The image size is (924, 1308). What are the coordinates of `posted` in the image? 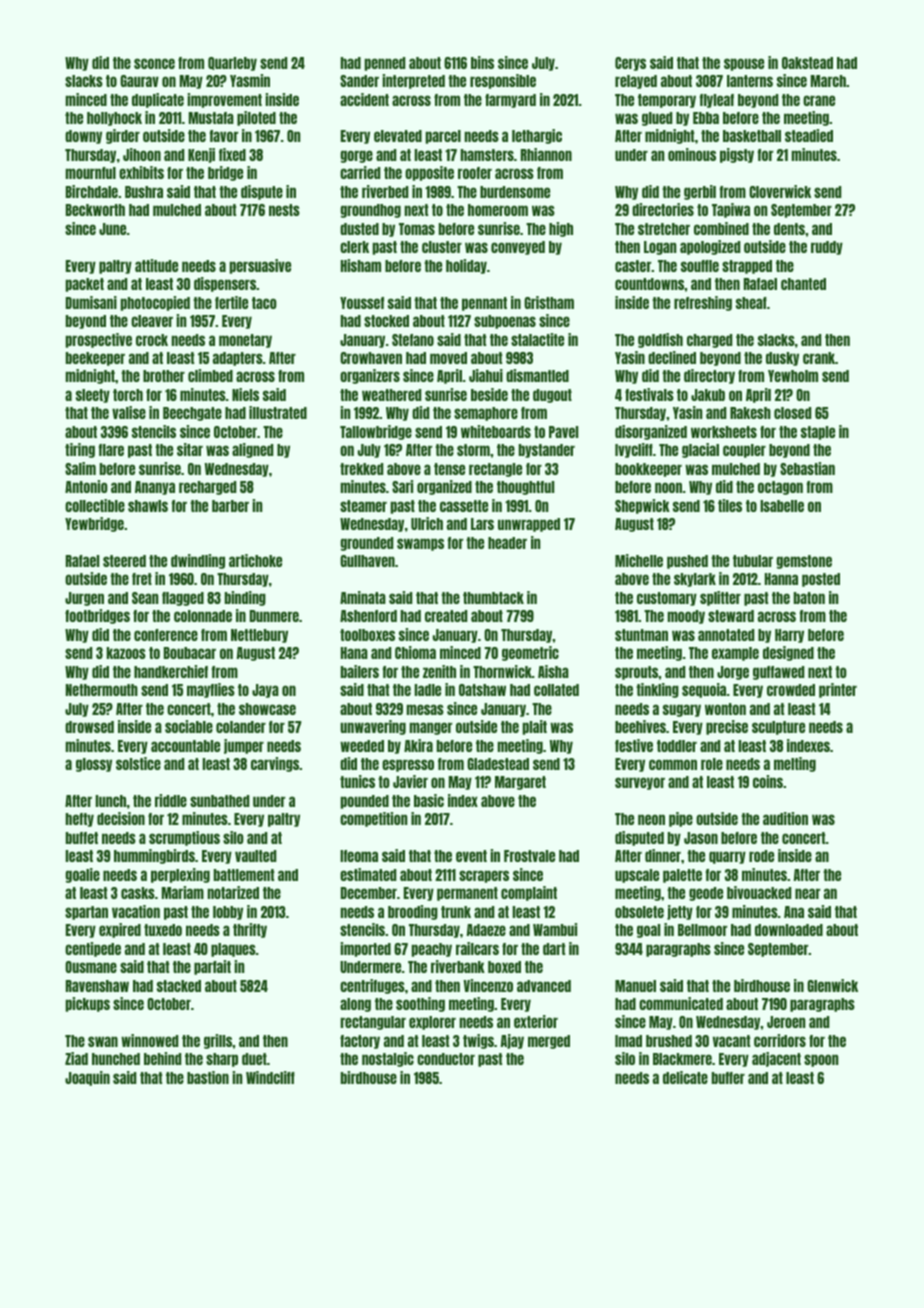 It's located at (821, 580).
